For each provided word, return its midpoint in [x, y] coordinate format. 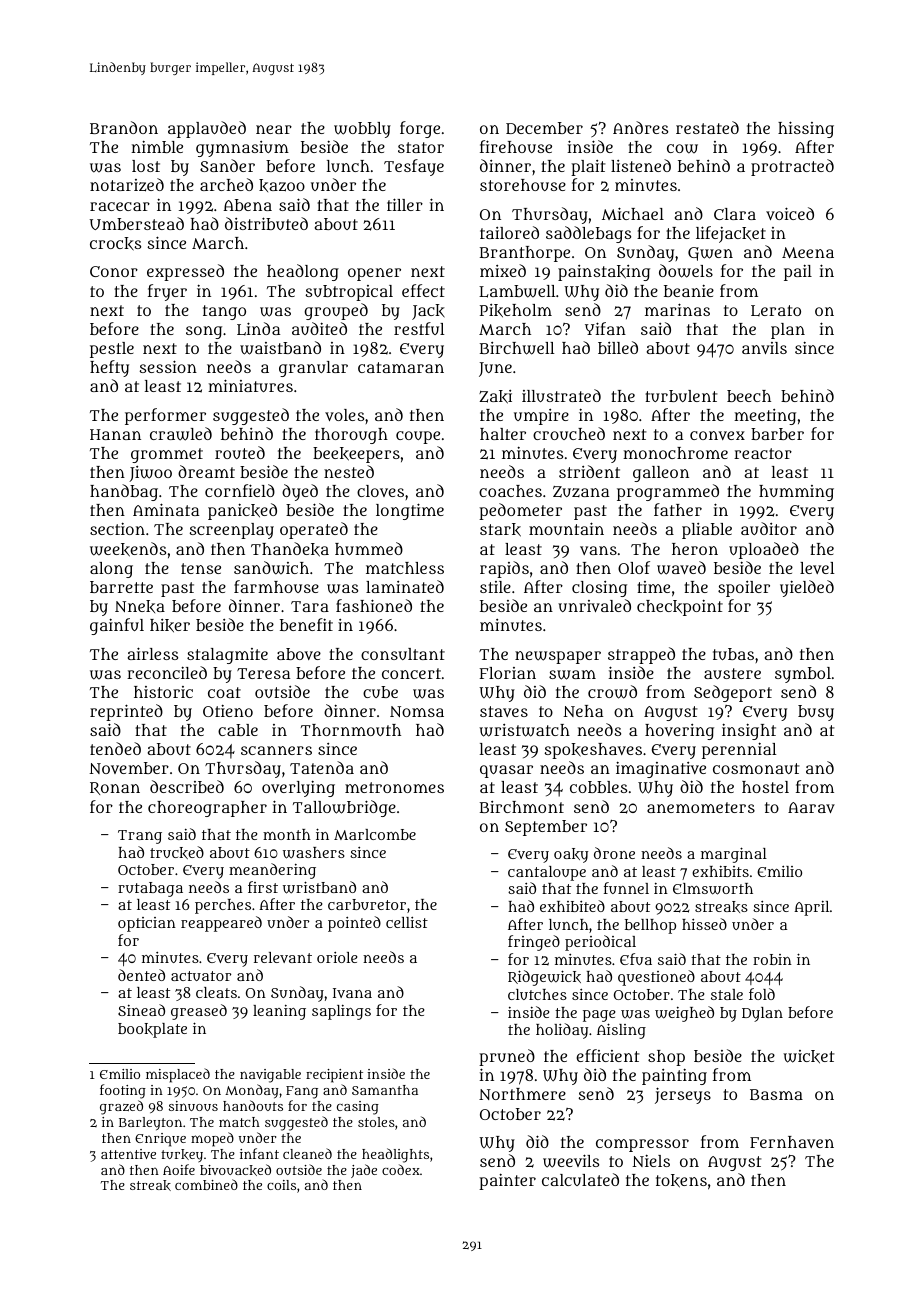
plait [588, 168]
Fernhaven [792, 1142]
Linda [258, 328]
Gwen [710, 254]
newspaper [558, 657]
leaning [279, 1012]
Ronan [115, 788]
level [817, 568]
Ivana [352, 993]
